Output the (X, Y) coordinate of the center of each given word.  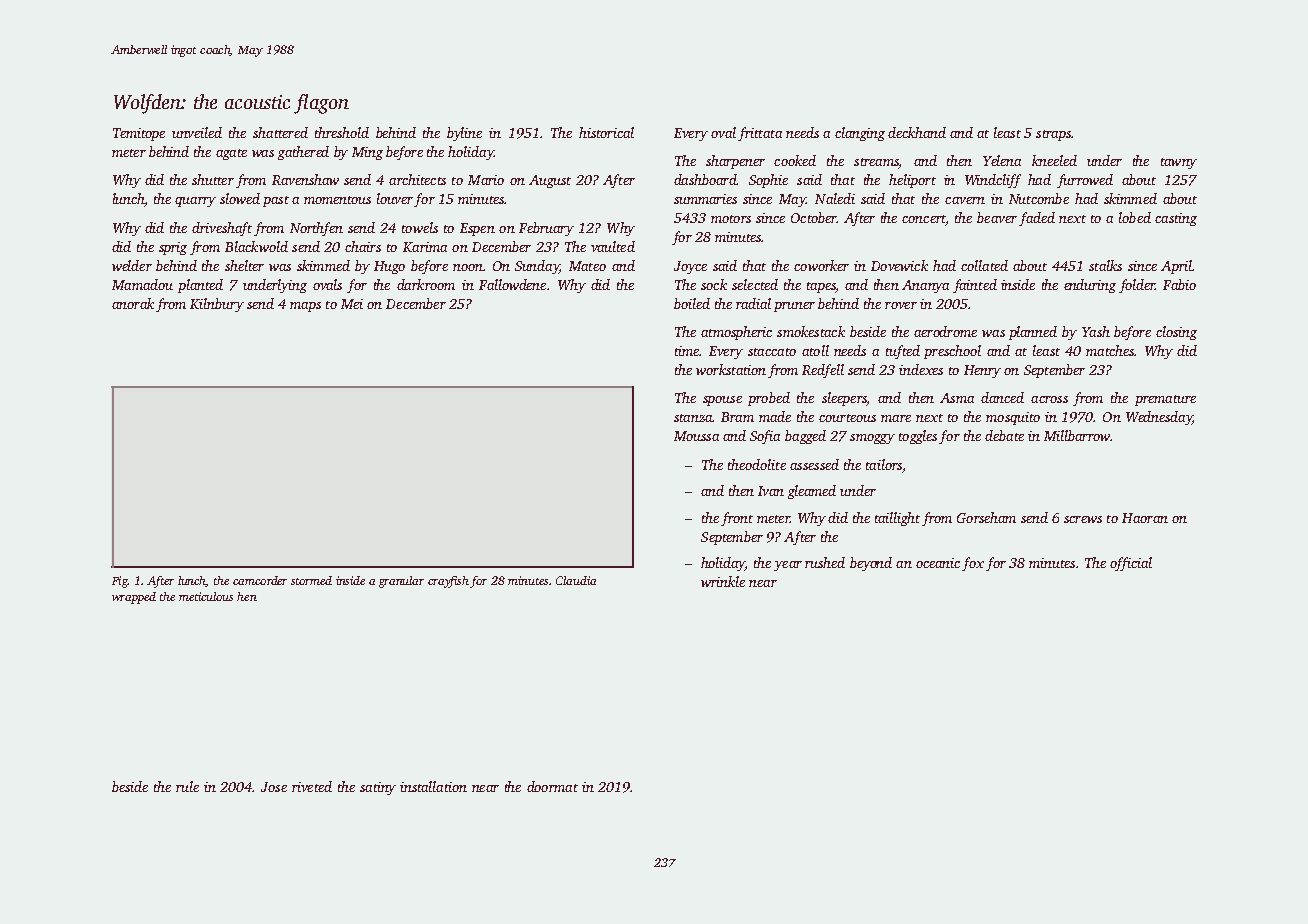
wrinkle (723, 581)
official (1131, 564)
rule (187, 786)
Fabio (1179, 284)
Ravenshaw (305, 179)
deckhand (917, 132)
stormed (311, 580)
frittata (760, 134)
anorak (133, 303)
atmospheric (736, 333)
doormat (552, 786)
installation (433, 786)
